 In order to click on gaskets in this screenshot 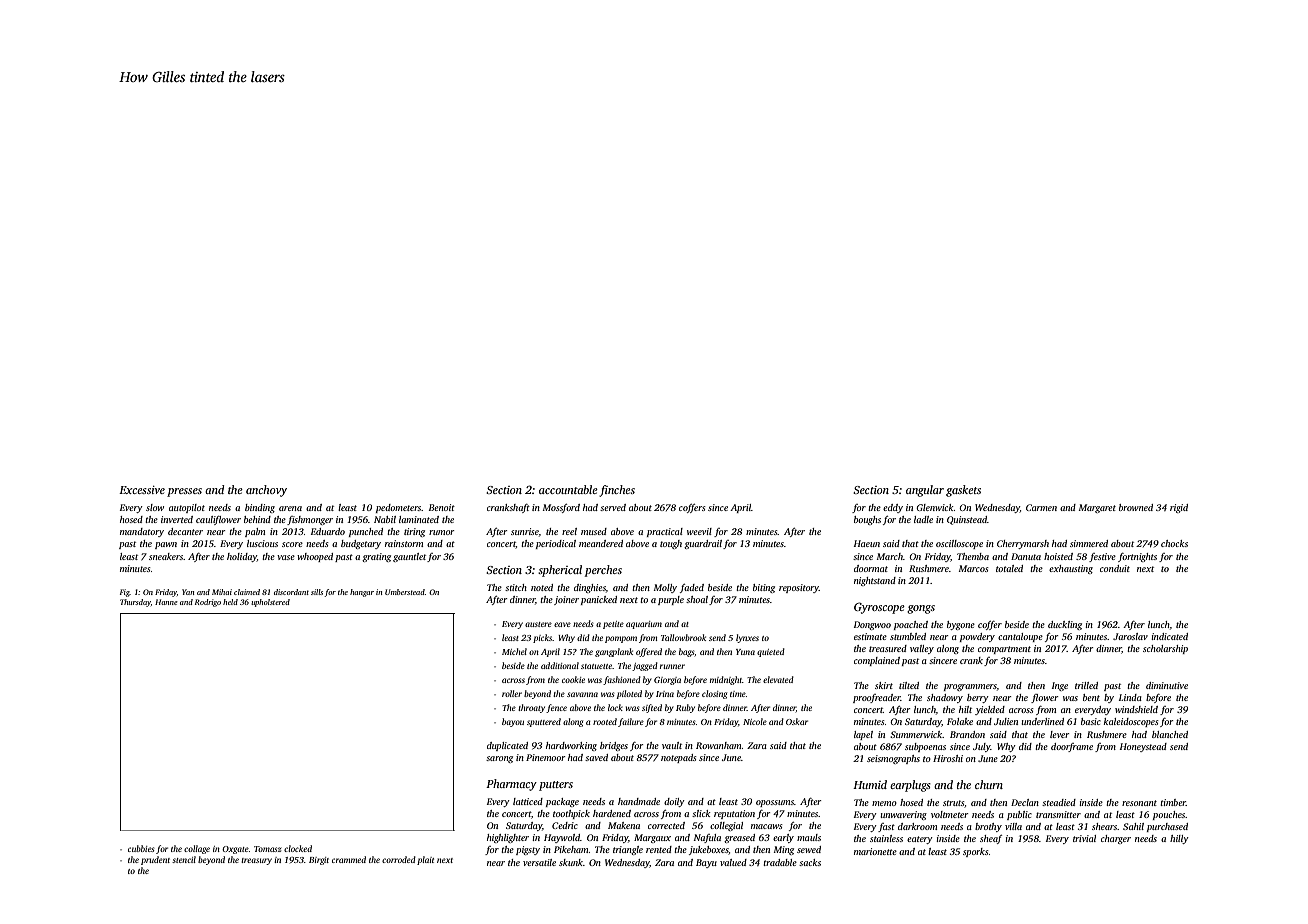, I will do `click(963, 491)`.
